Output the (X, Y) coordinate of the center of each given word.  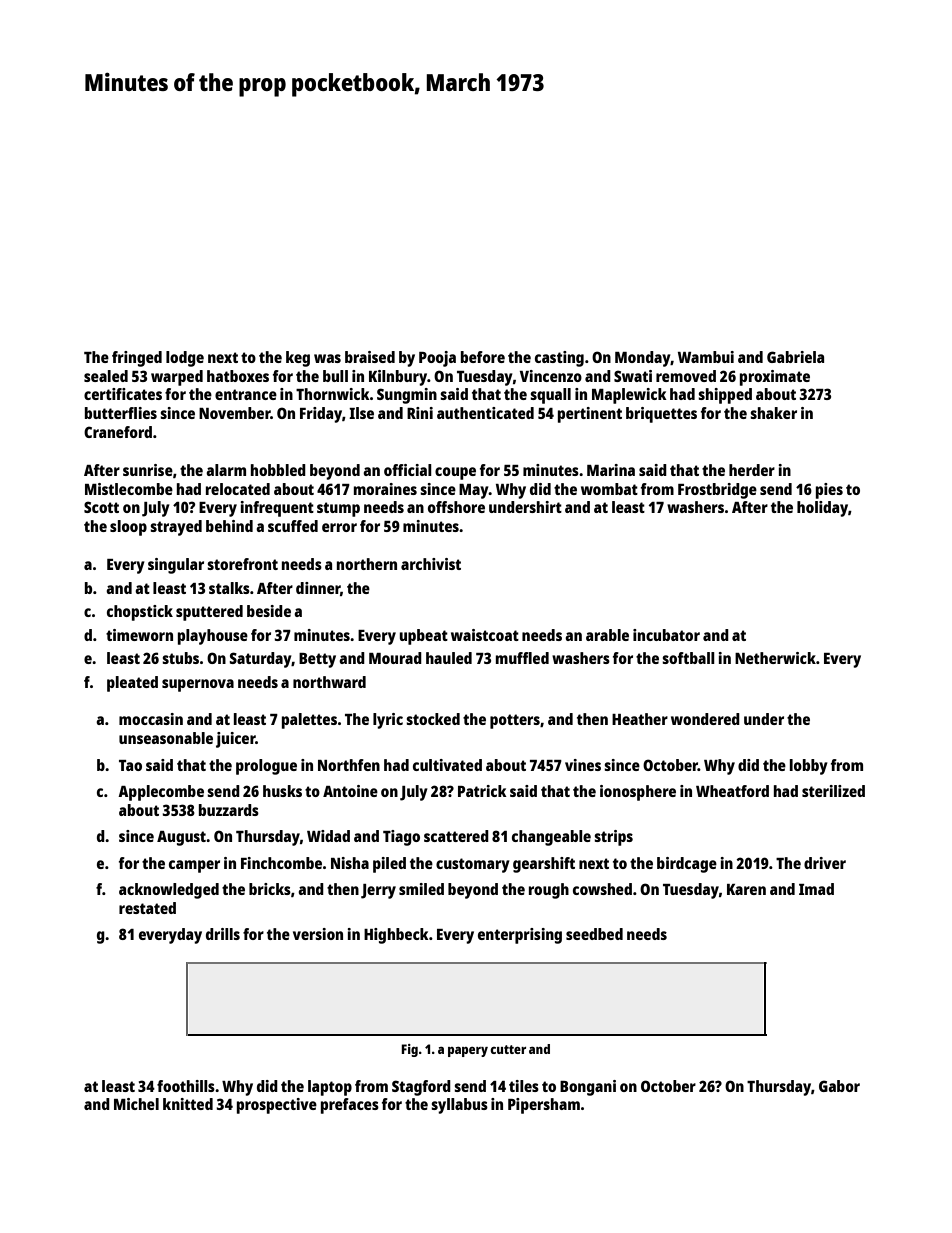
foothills (186, 1086)
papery (468, 1052)
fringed (137, 359)
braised (370, 357)
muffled (522, 658)
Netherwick (775, 658)
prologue (266, 767)
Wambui (706, 357)
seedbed (594, 934)
